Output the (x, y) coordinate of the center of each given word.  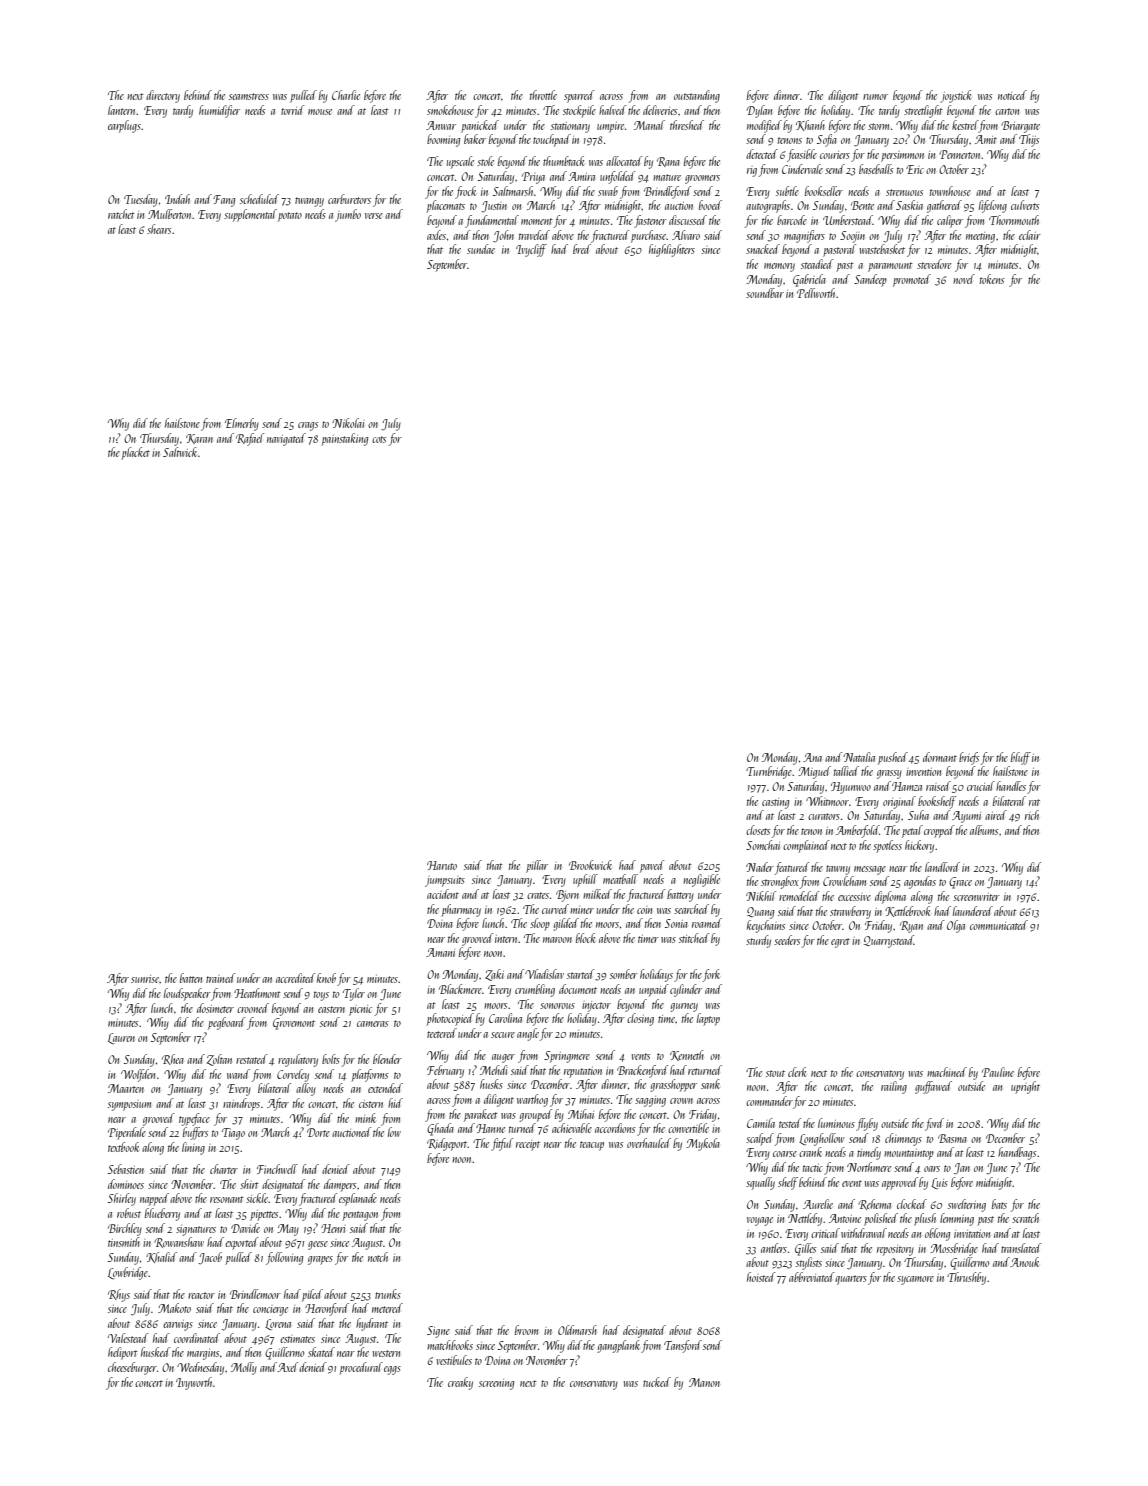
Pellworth (816, 293)
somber (624, 974)
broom (526, 1330)
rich (1032, 815)
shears (159, 229)
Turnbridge (769, 772)
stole (485, 161)
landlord (942, 867)
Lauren (121, 1038)
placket (135, 453)
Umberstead (848, 220)
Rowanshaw (179, 1242)
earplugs (124, 126)
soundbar (765, 293)
